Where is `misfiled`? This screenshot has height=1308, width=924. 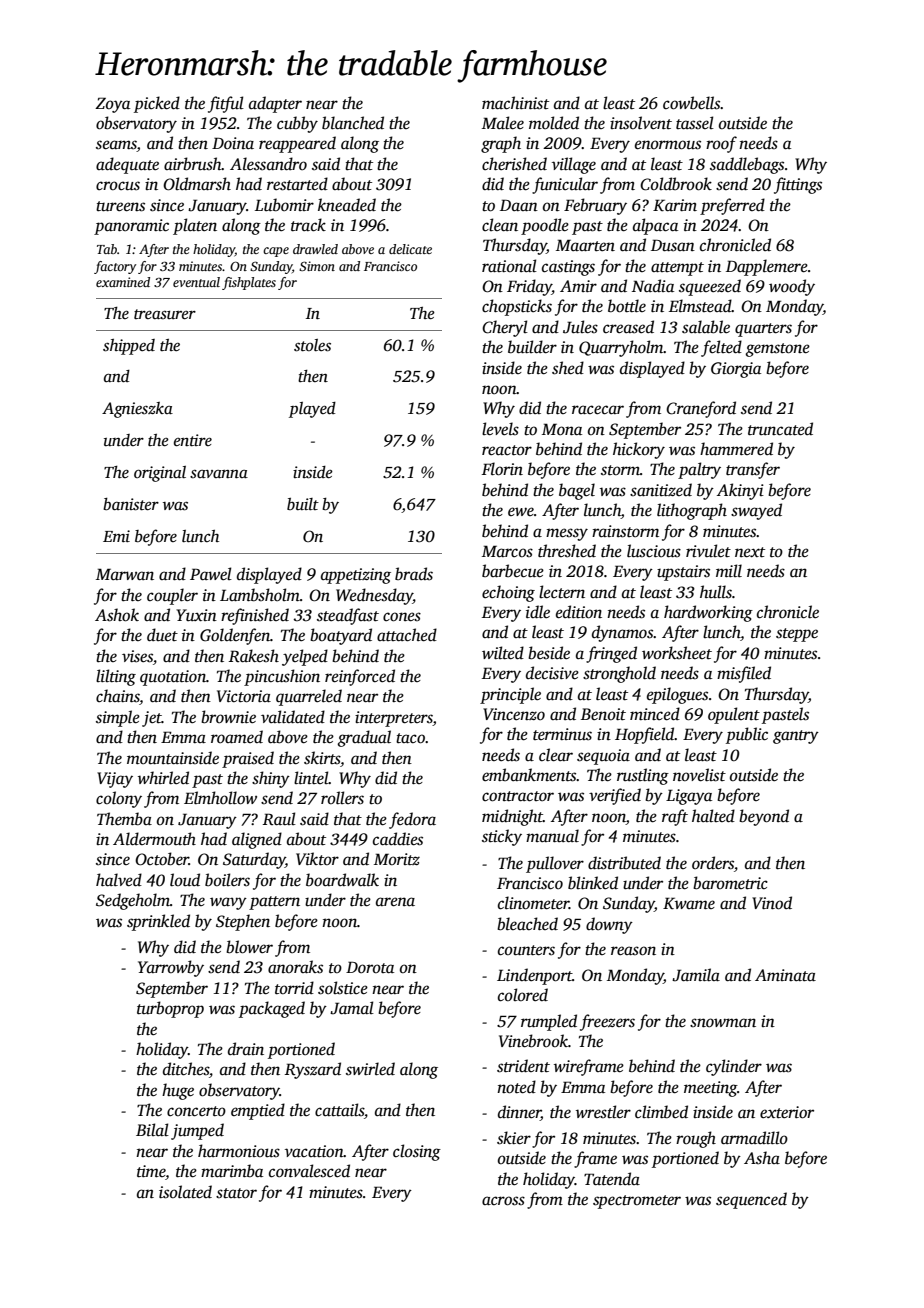 misfiled is located at coordinates (744, 674).
